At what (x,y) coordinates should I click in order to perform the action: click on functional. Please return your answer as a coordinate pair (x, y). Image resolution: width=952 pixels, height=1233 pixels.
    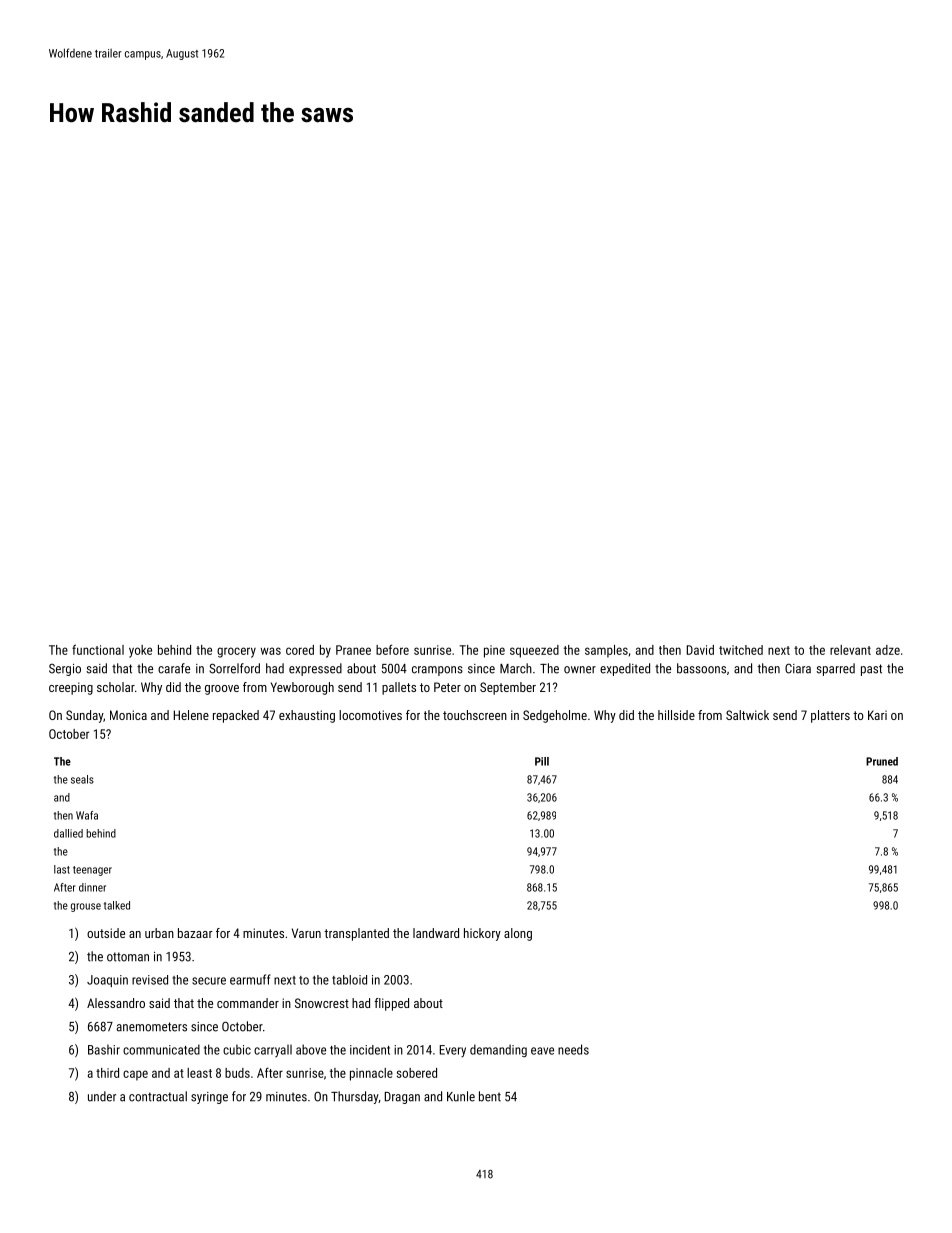
    Looking at the image, I should click on (98, 649).
